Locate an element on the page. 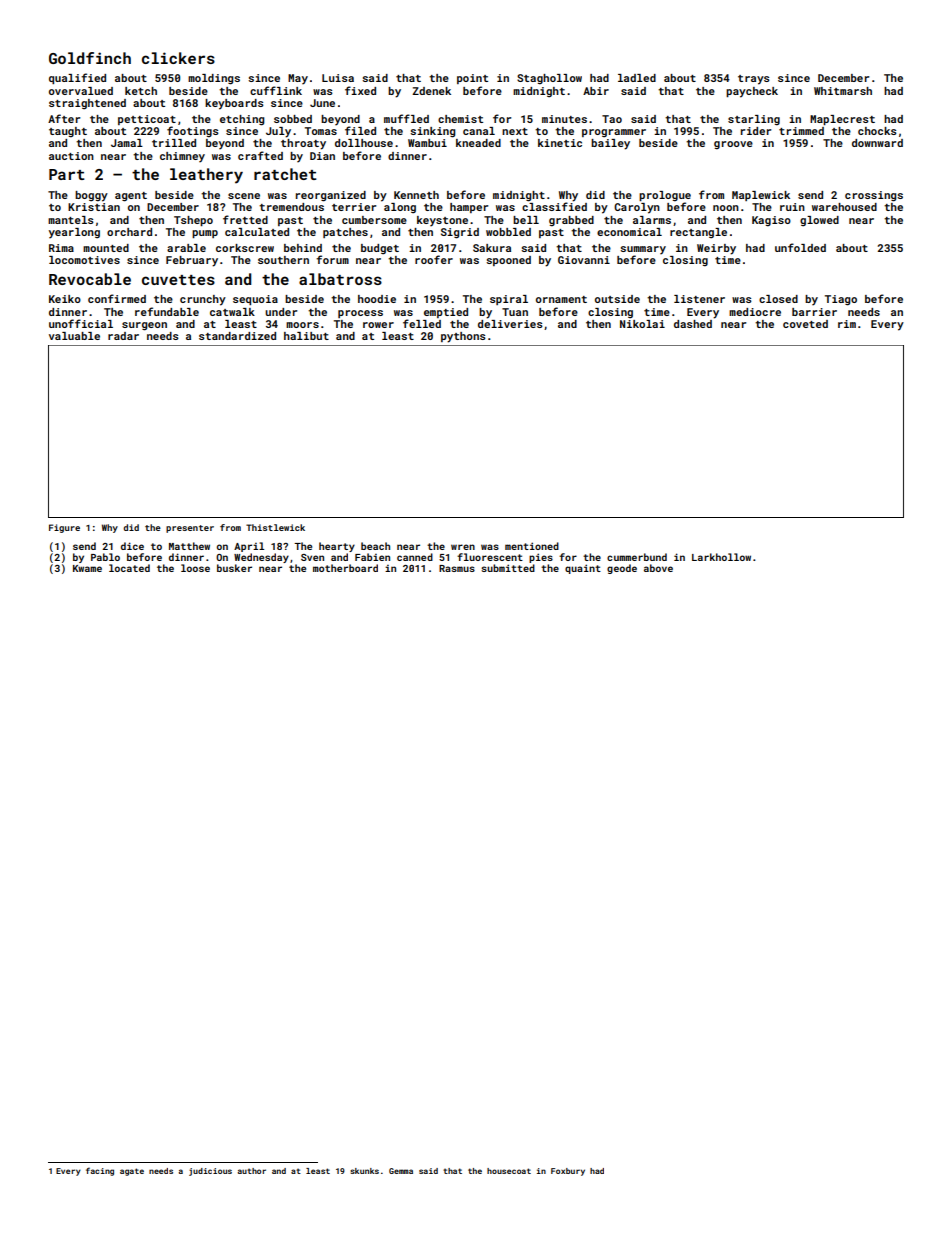 This document has width=952, height=1233. Rasmus is located at coordinates (457, 568).
